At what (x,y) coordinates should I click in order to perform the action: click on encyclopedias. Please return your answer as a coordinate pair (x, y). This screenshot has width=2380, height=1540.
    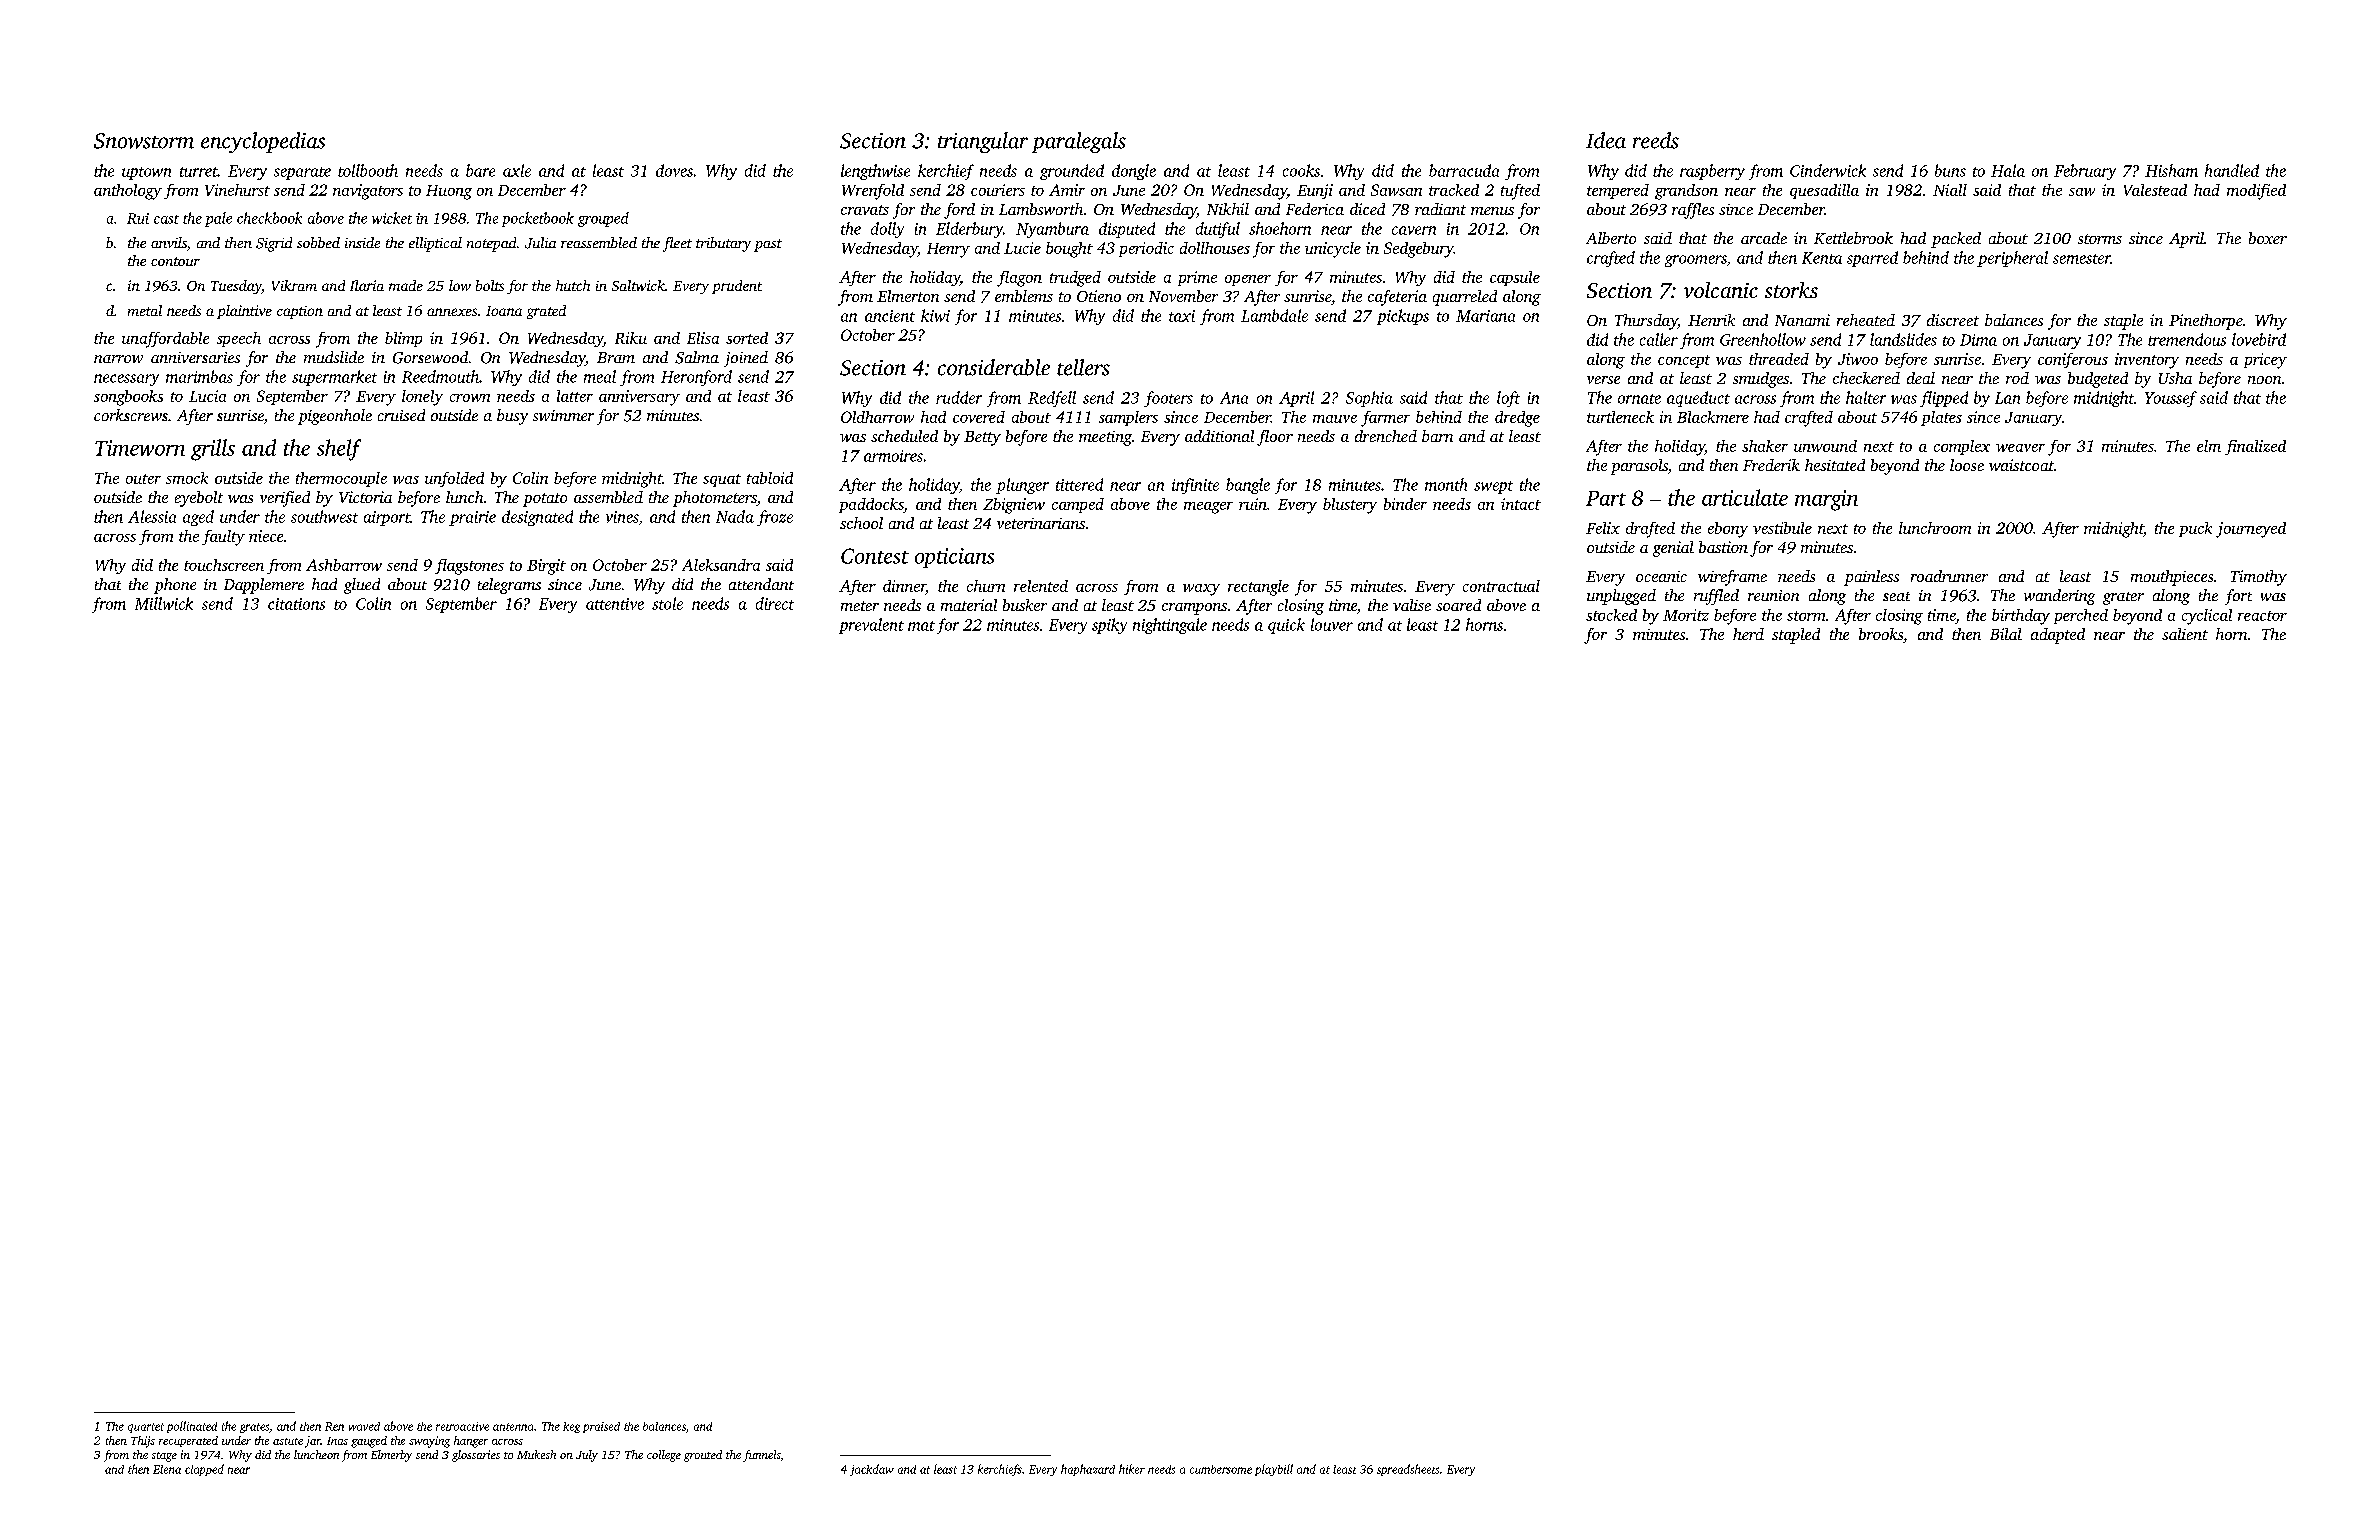
    Looking at the image, I should click on (263, 142).
